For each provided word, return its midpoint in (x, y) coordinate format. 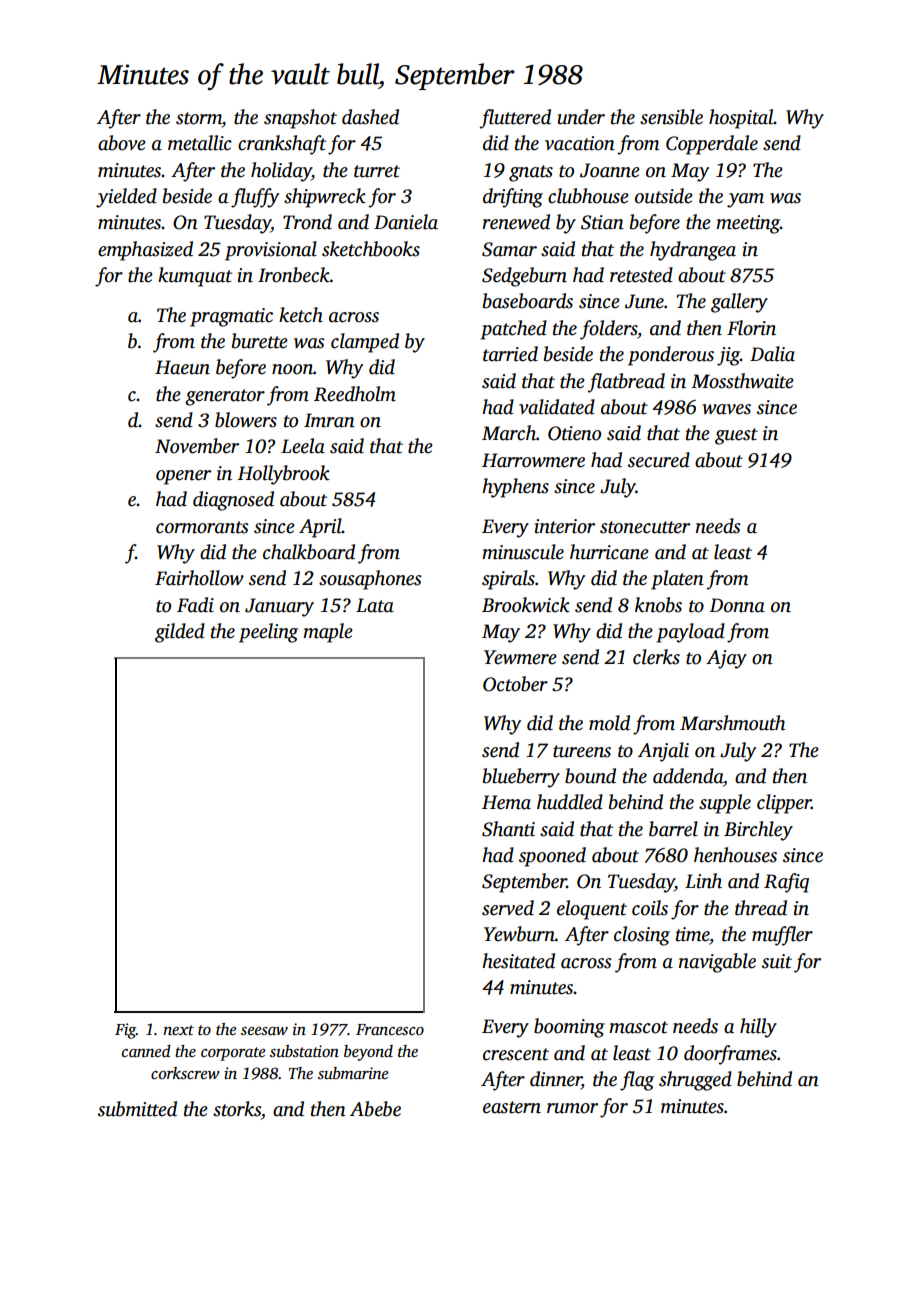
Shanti (508, 829)
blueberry (521, 778)
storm (199, 118)
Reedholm (355, 394)
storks (237, 1109)
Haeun (182, 367)
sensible (671, 117)
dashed (370, 117)
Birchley (758, 831)
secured (659, 460)
